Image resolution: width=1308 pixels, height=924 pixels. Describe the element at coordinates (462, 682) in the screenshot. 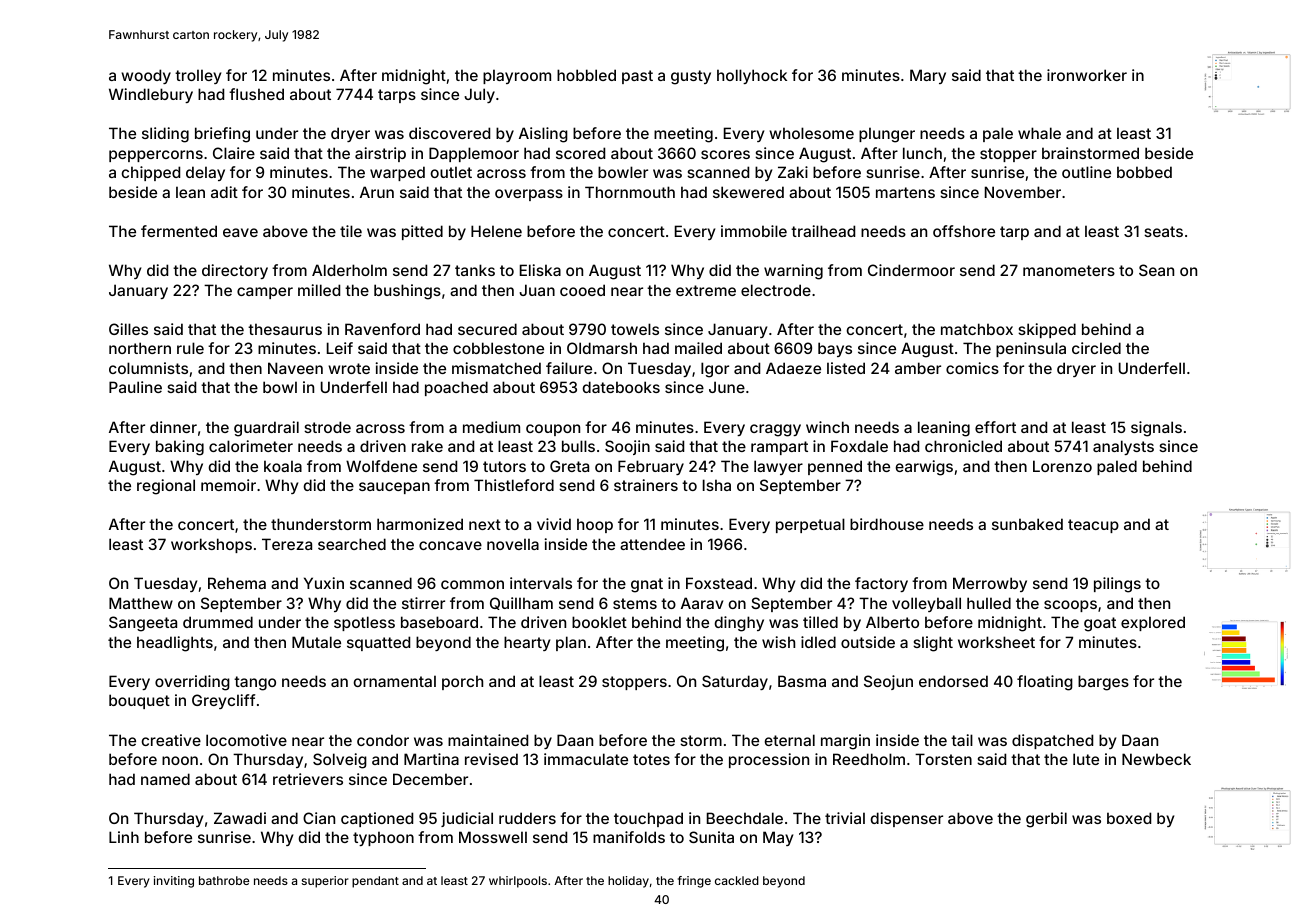

I see `porch` at that location.
